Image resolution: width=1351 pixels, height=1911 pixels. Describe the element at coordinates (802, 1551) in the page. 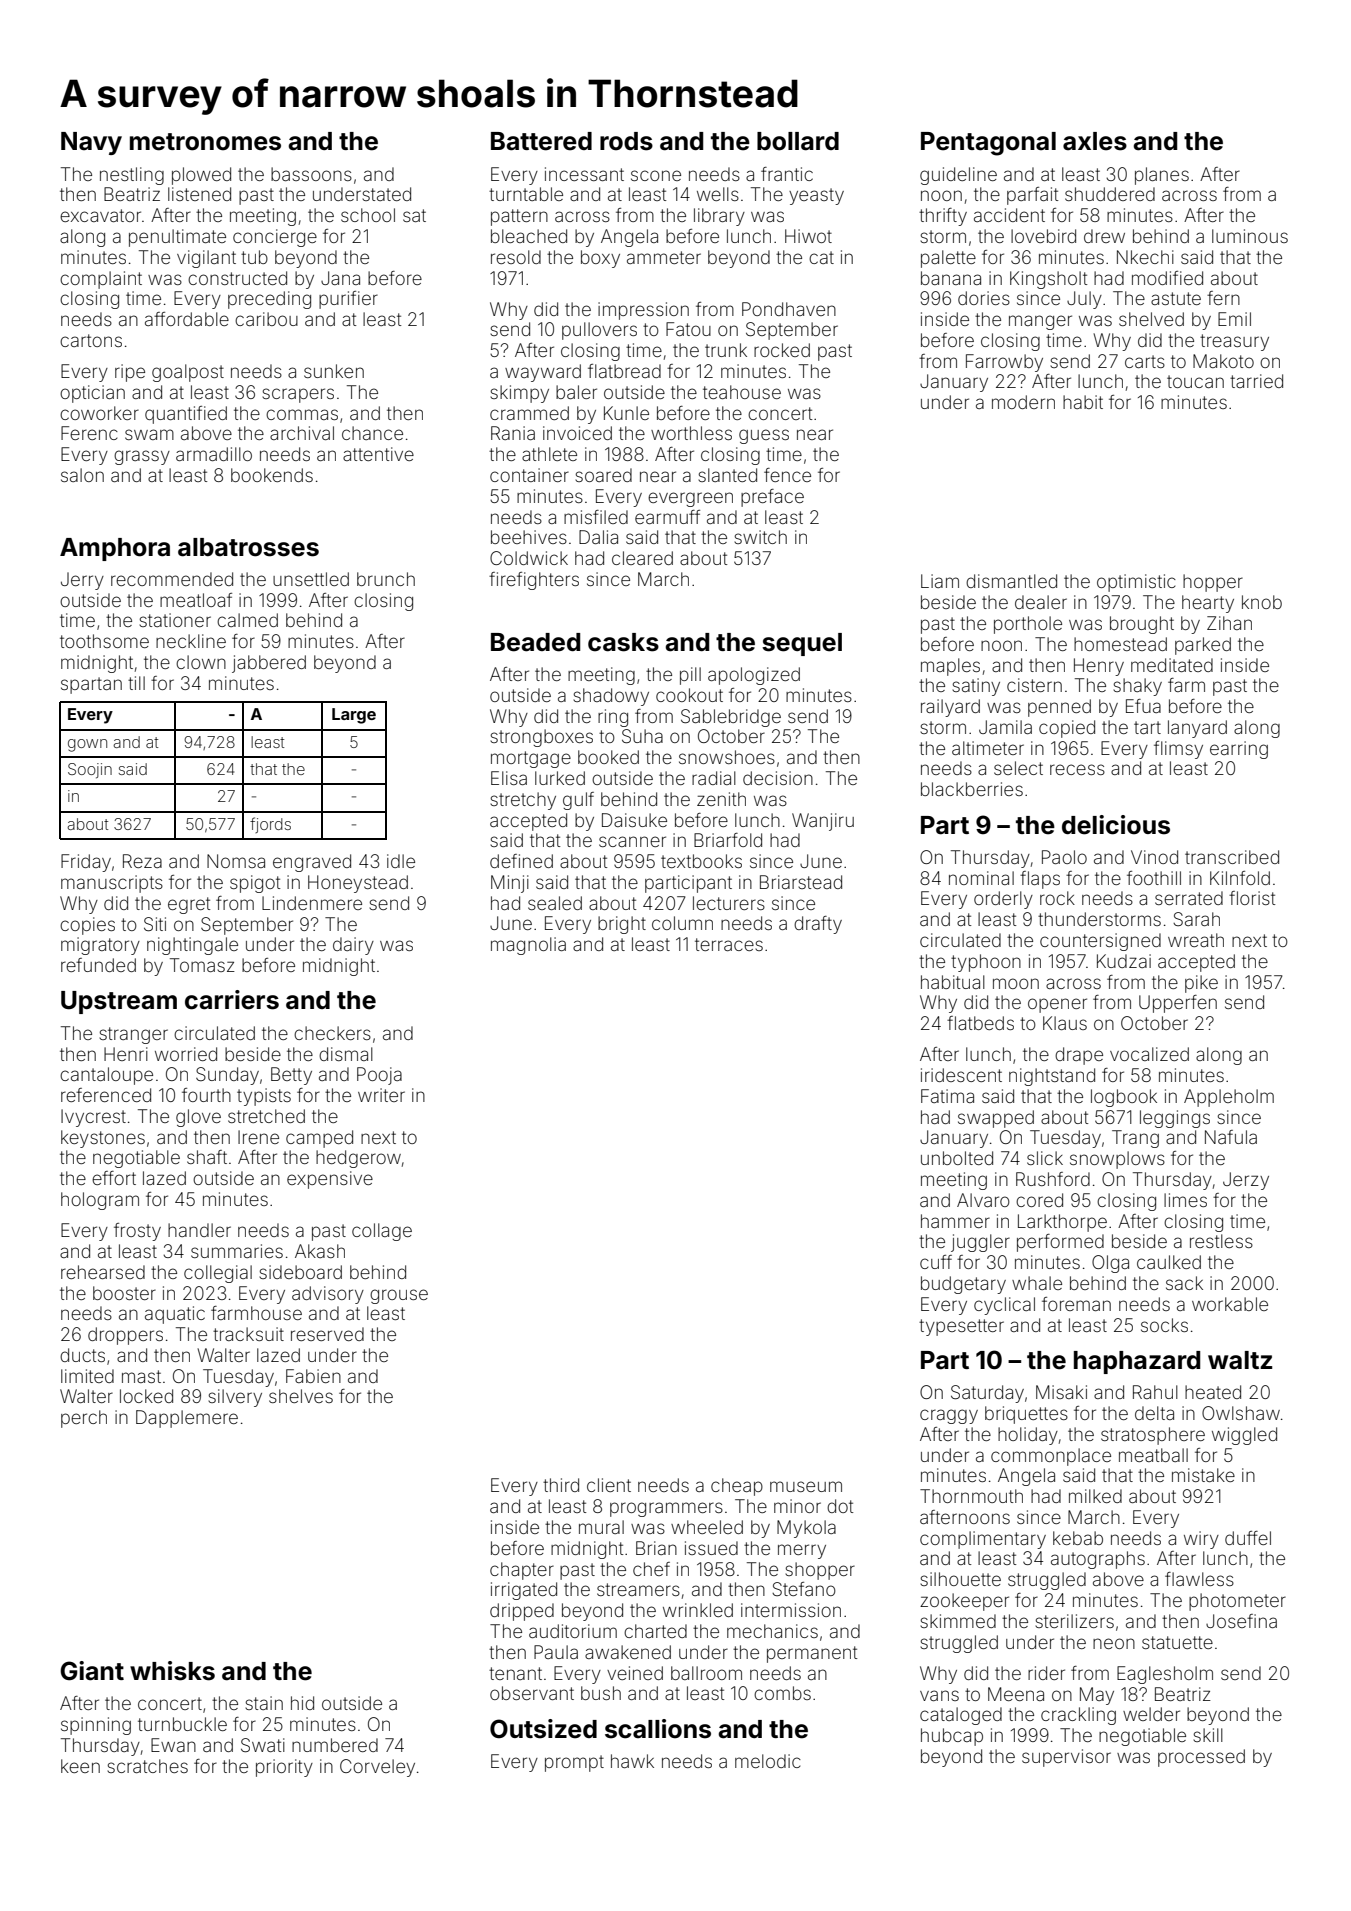

I see `merry` at that location.
